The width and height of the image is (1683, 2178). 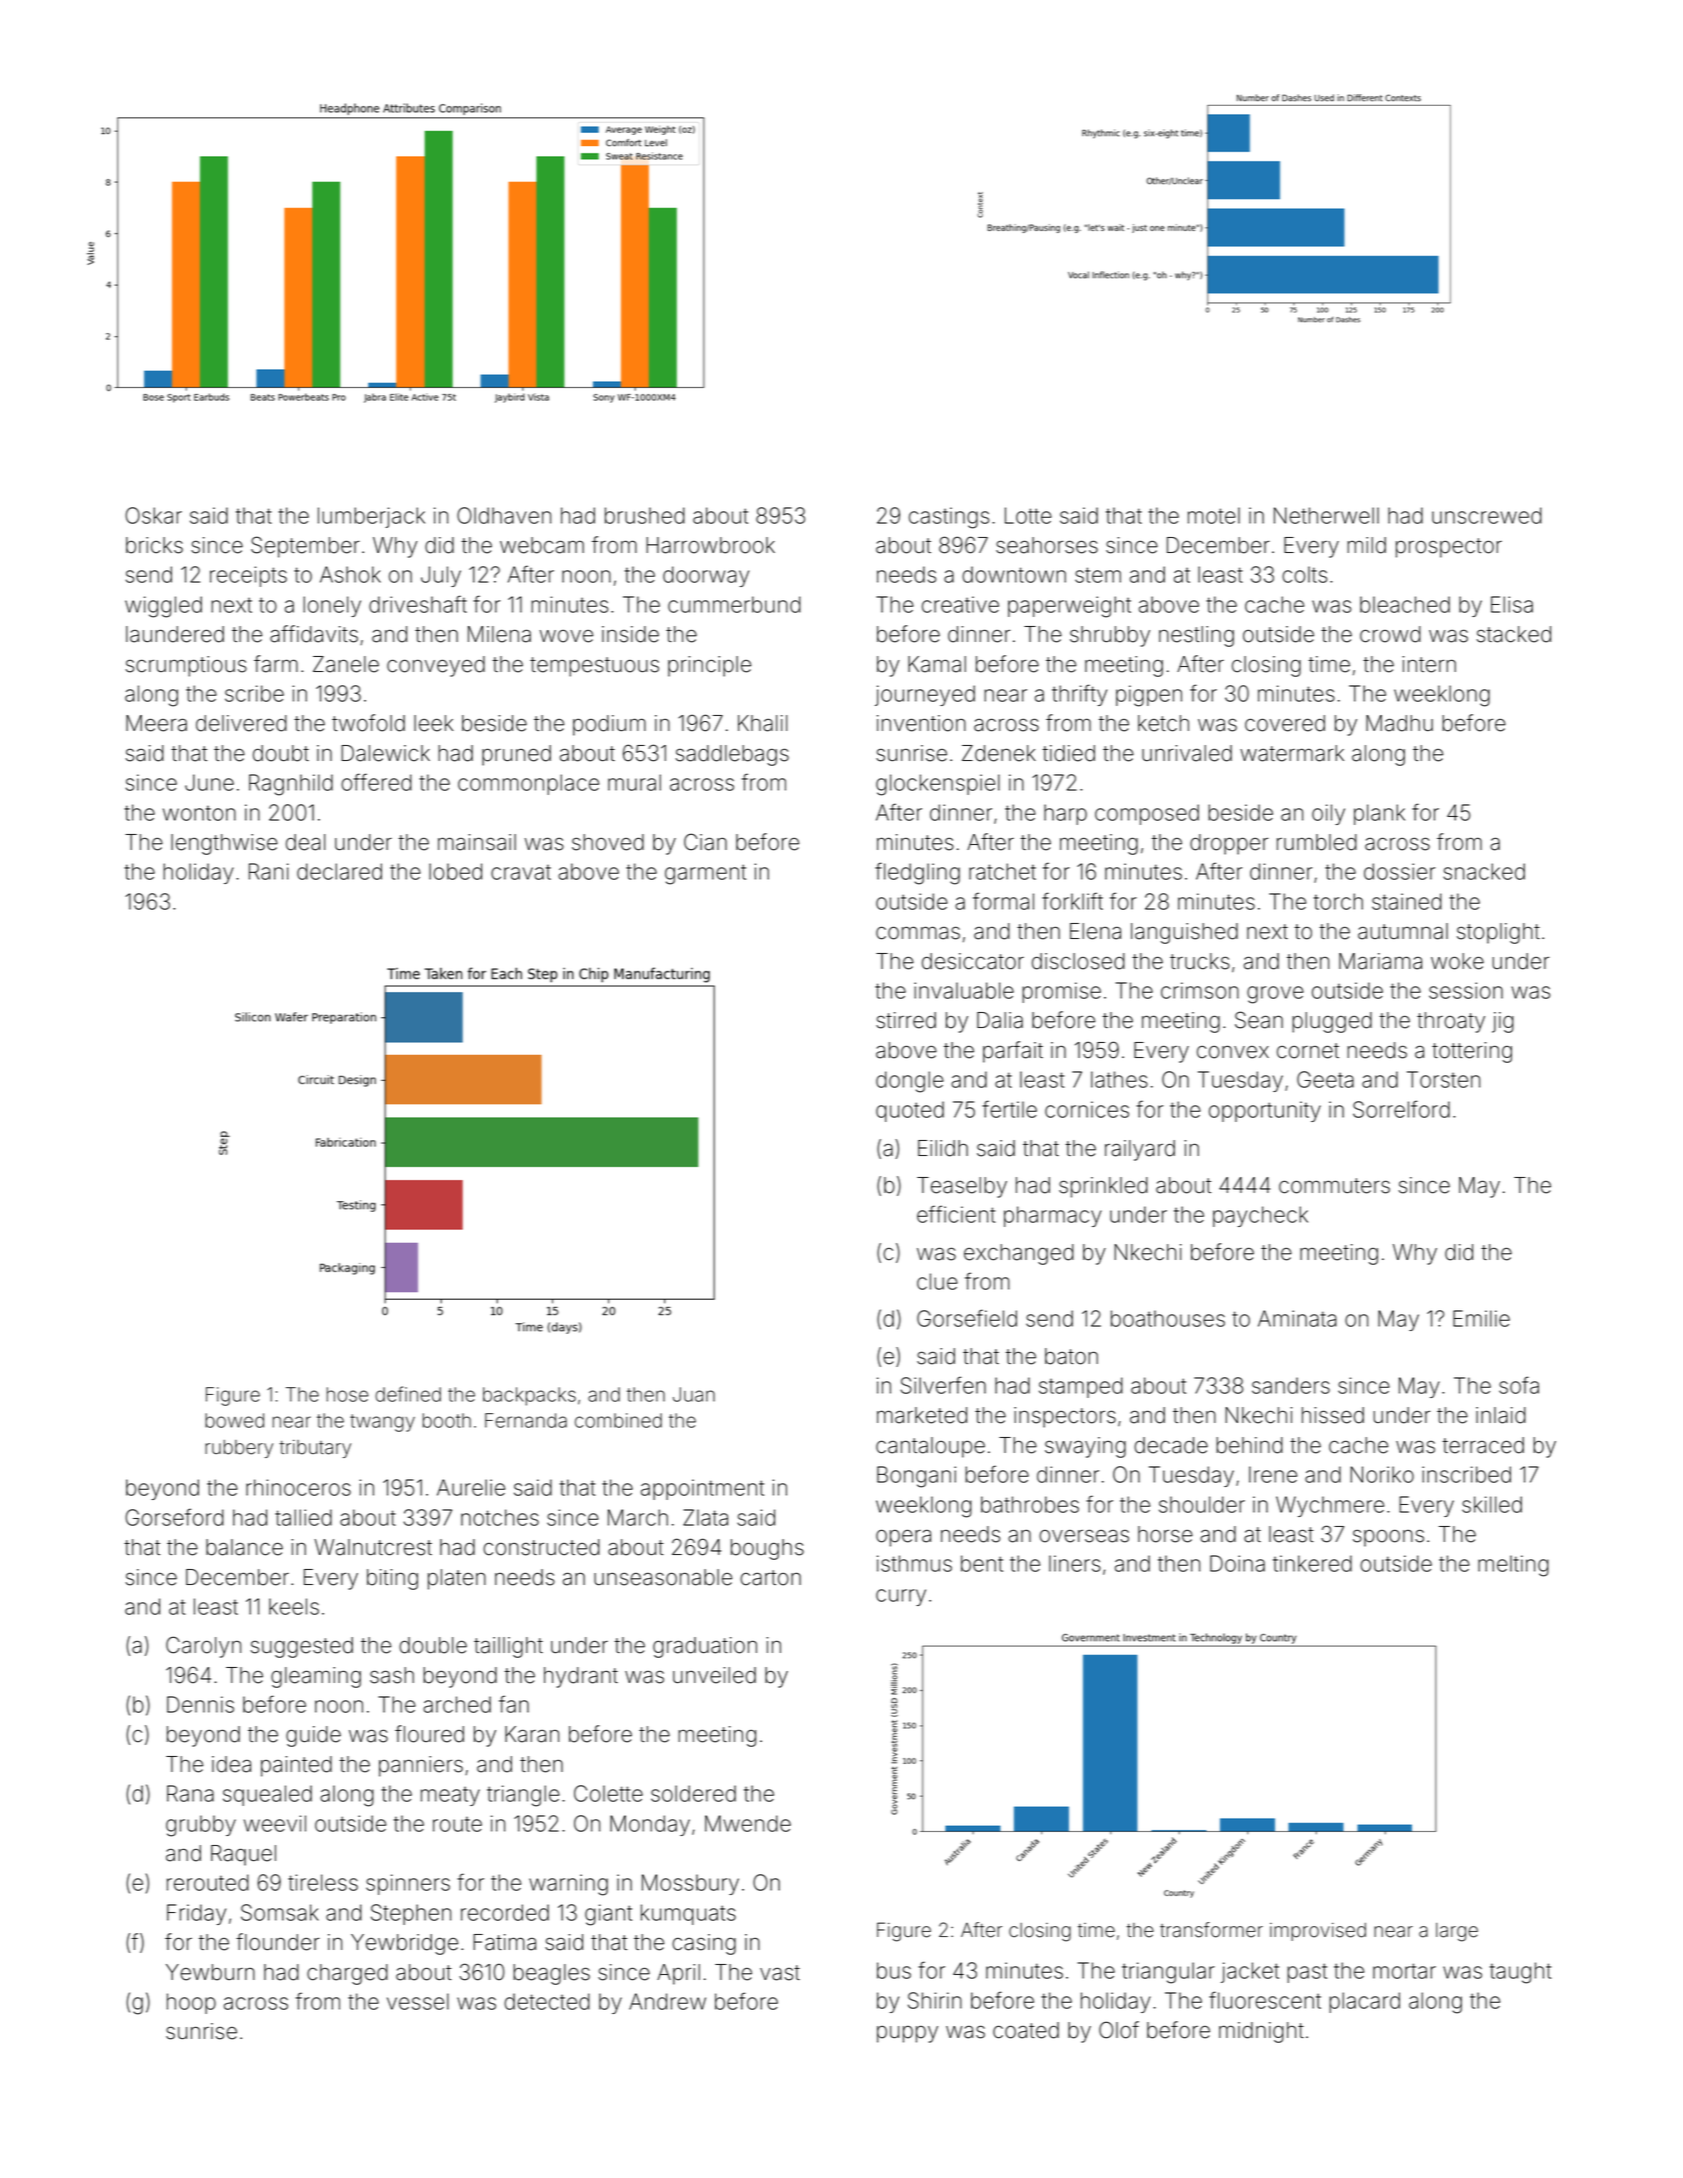 What do you see at coordinates (248, 576) in the image?
I see `receipts` at bounding box center [248, 576].
